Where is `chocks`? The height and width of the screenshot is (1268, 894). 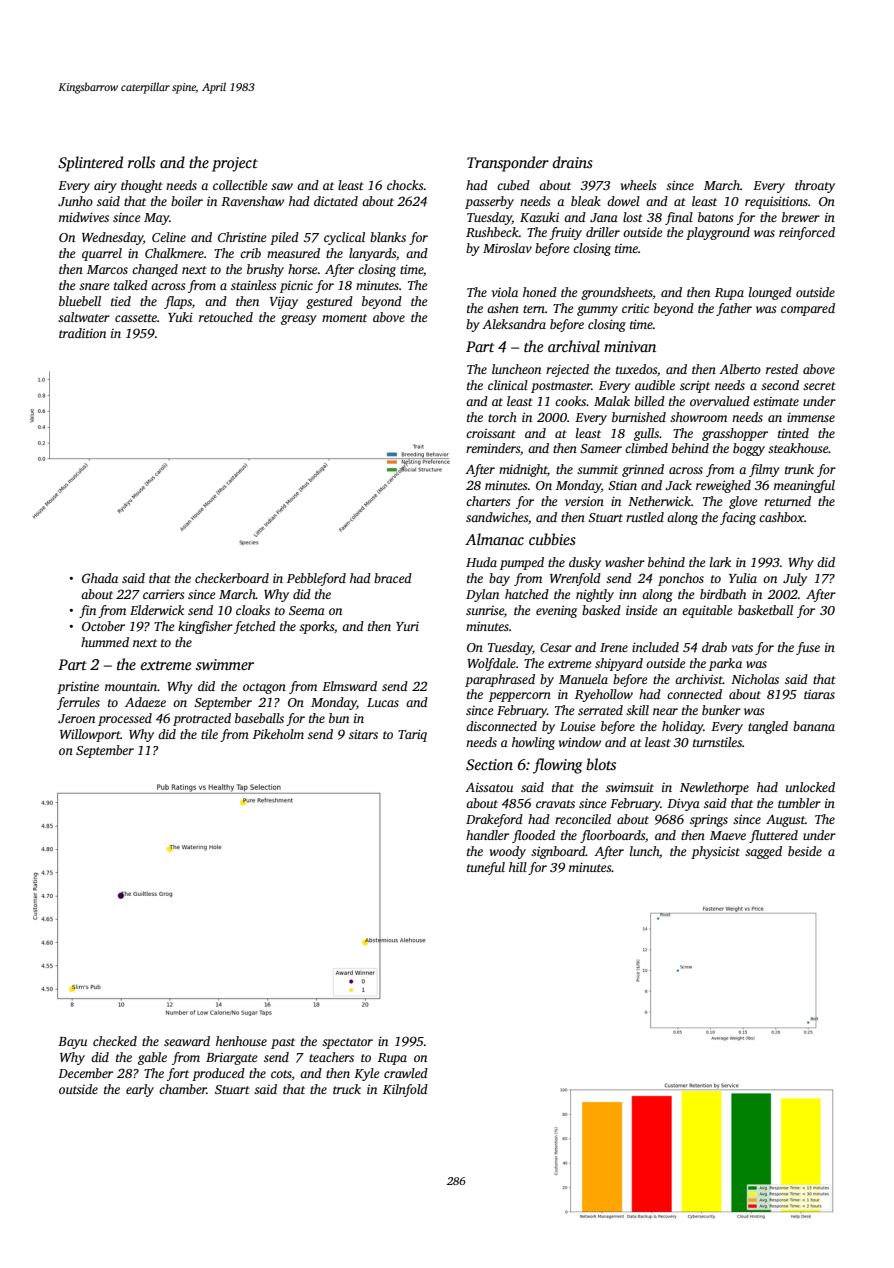 chocks is located at coordinates (405, 185).
